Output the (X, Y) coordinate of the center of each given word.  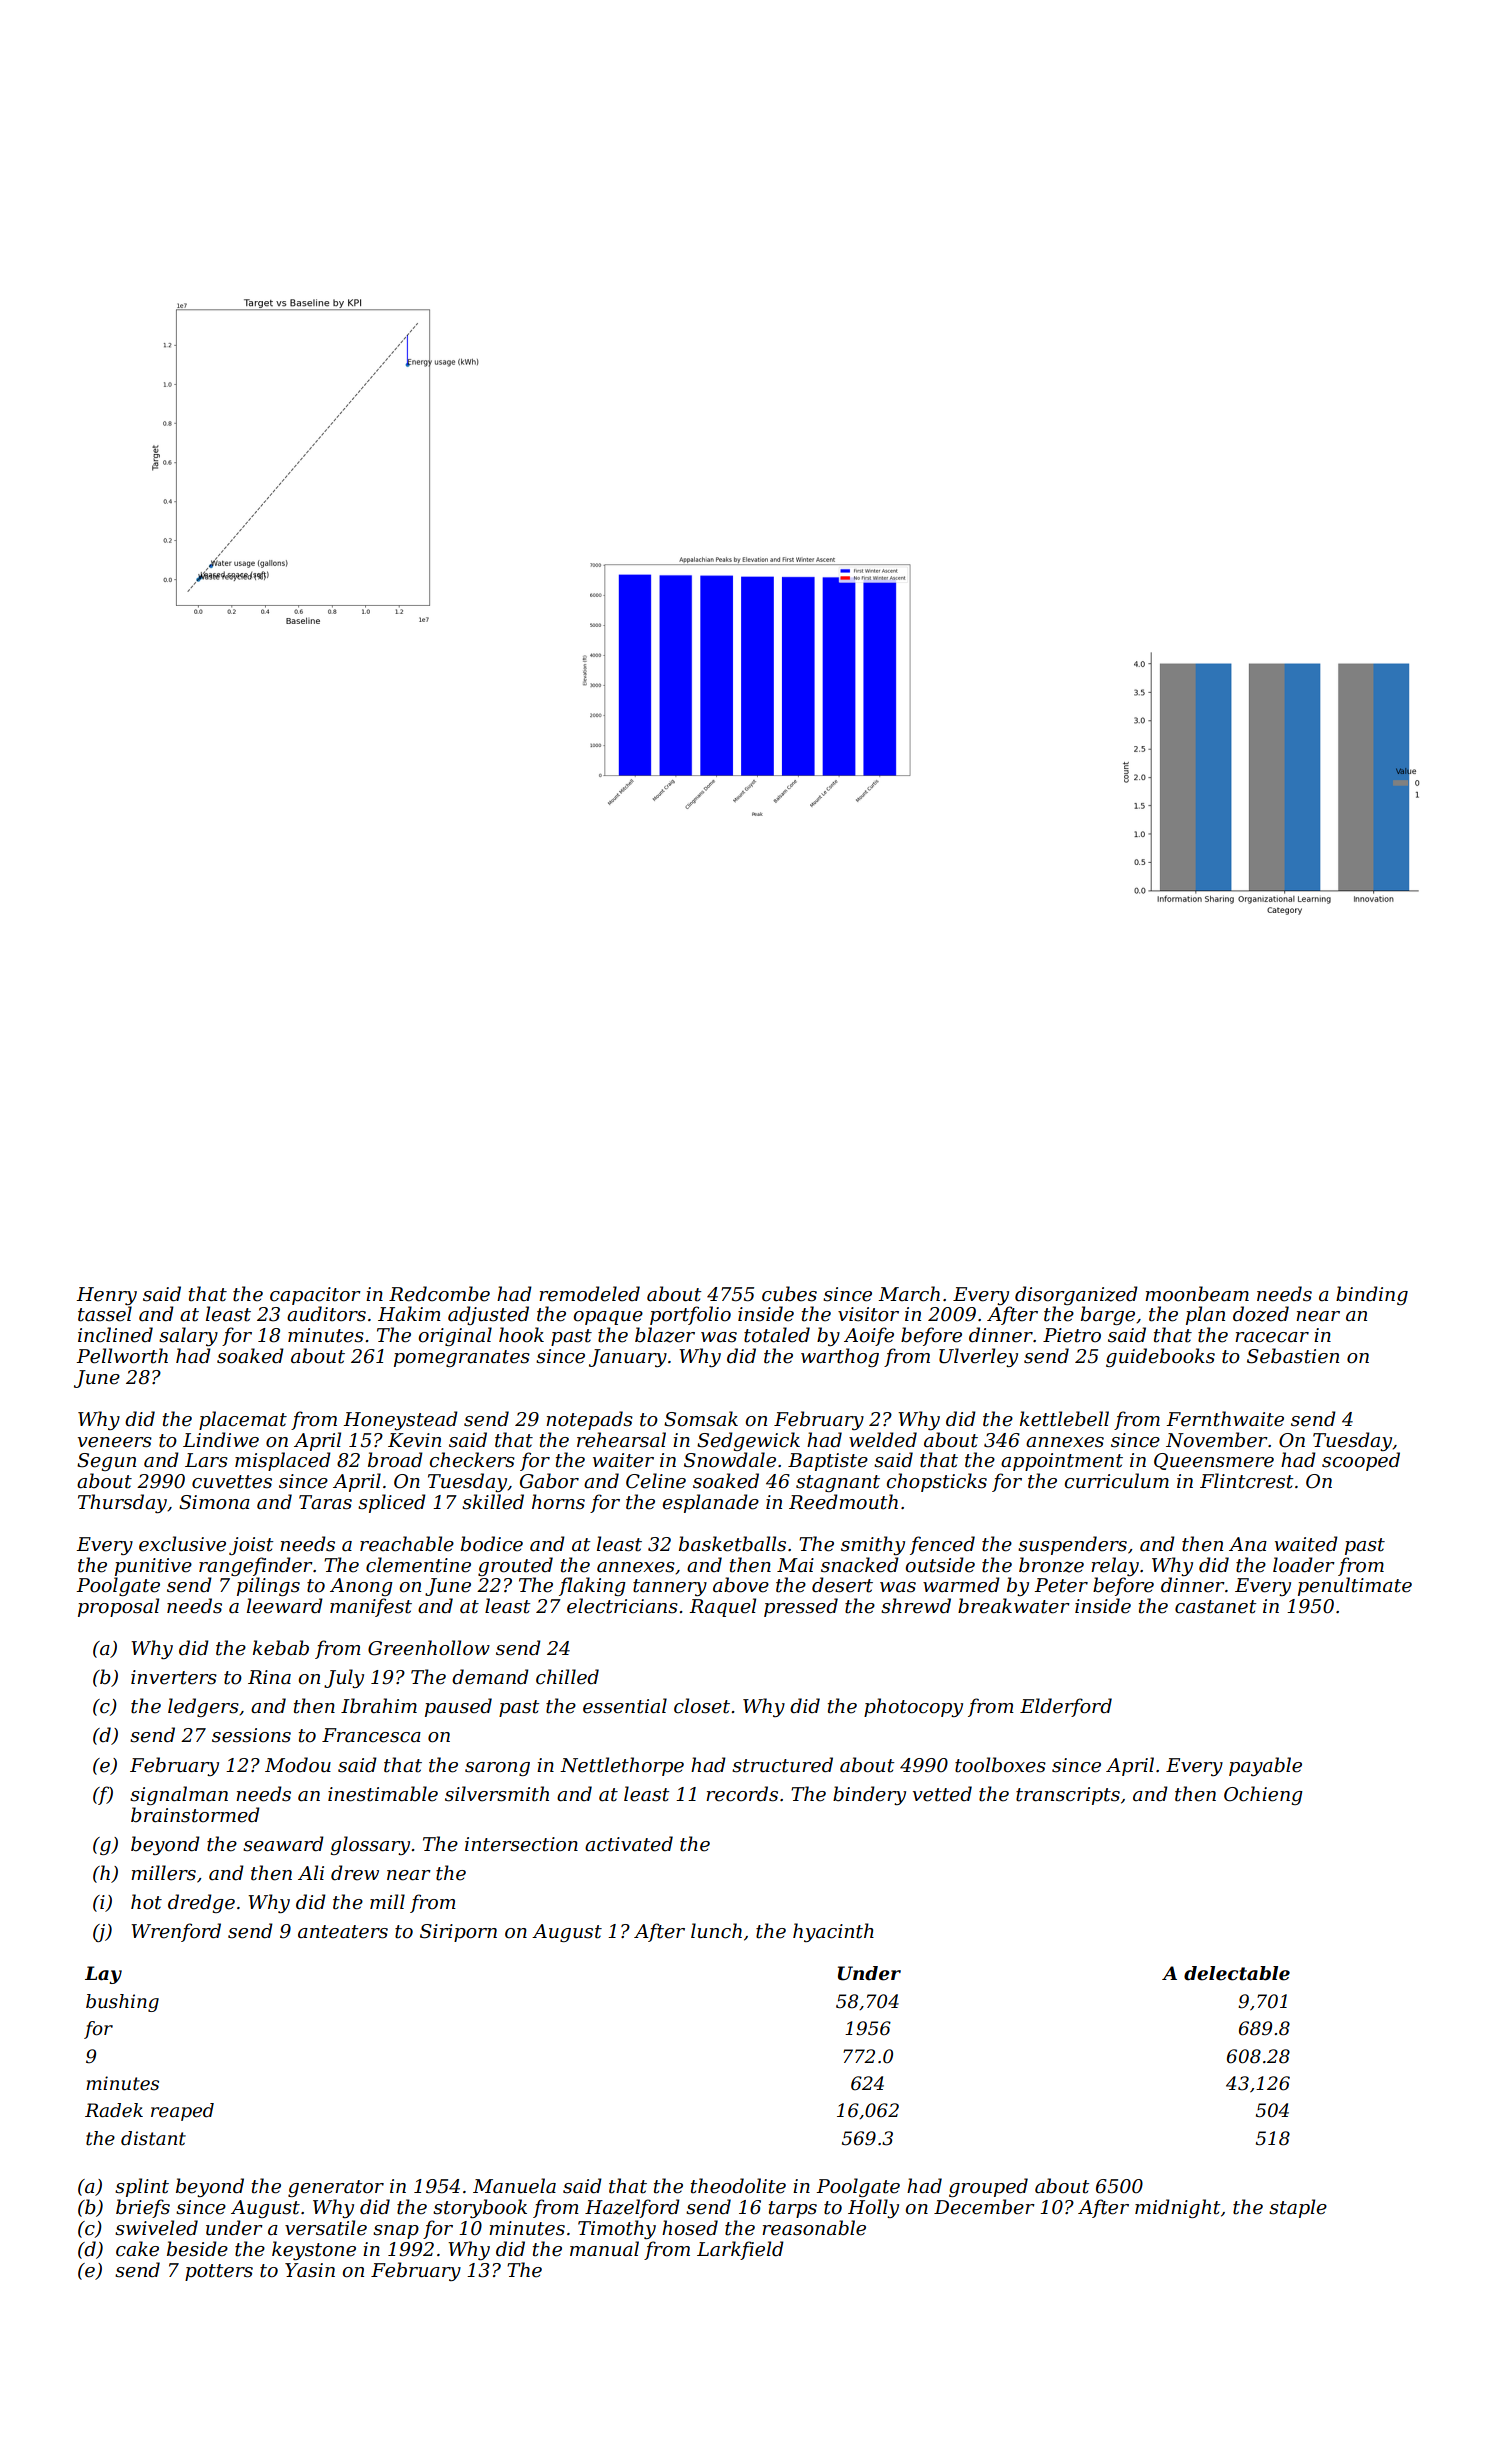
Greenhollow (429, 1648)
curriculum (1116, 1481)
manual (604, 2249)
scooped (1361, 1461)
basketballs (732, 1544)
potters (219, 2272)
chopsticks (936, 1482)
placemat (243, 1420)
